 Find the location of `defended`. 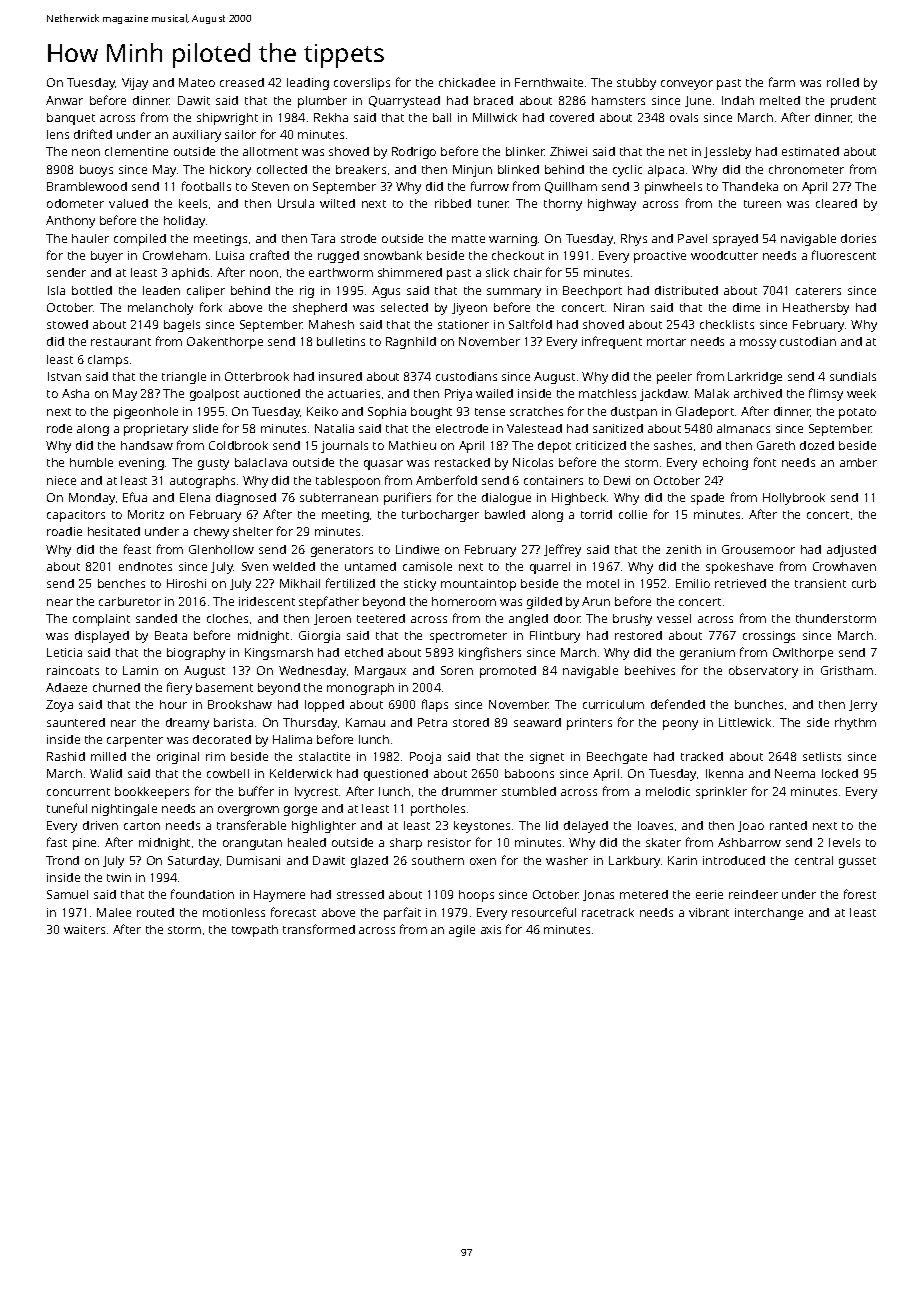

defended is located at coordinates (678, 704).
